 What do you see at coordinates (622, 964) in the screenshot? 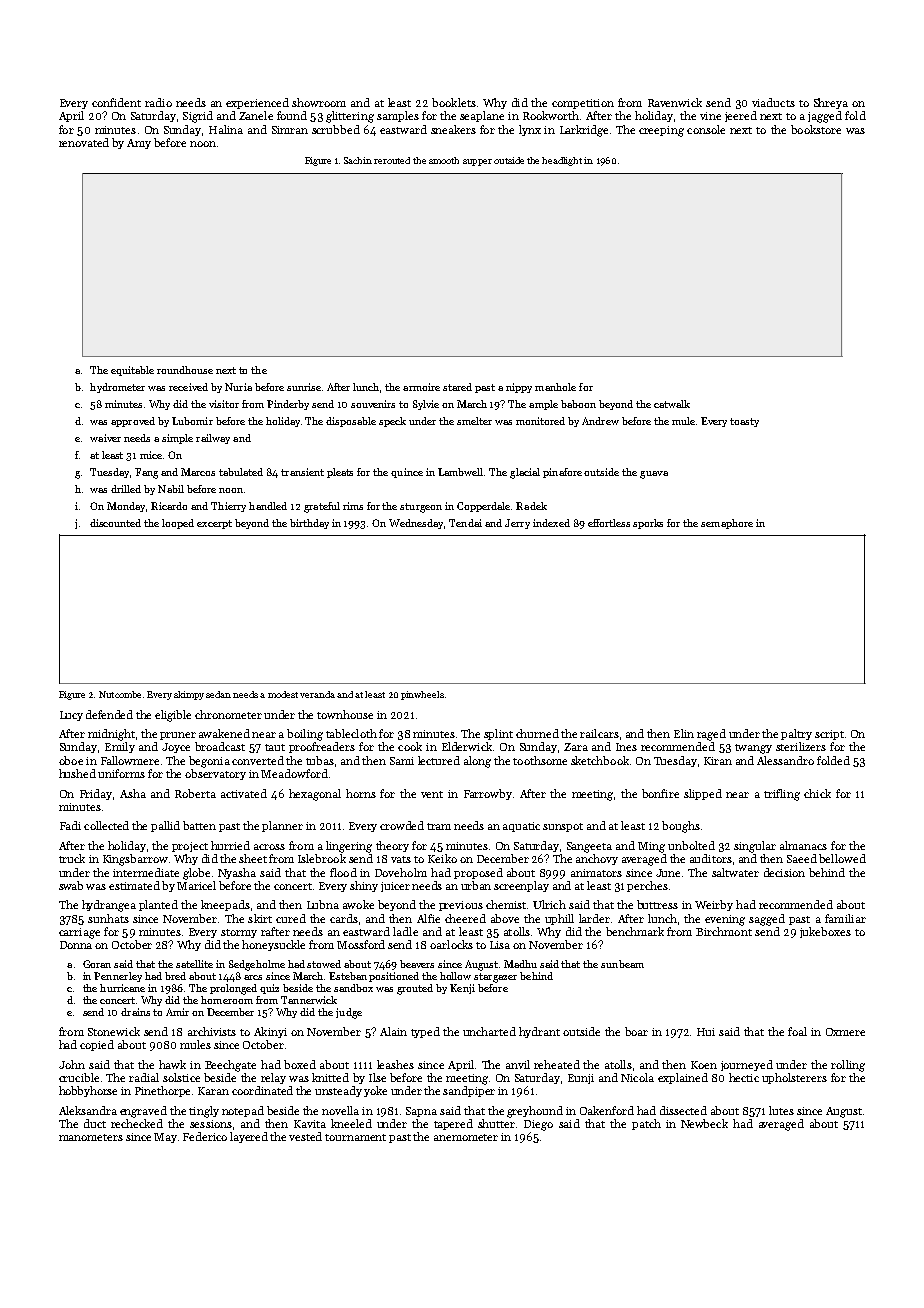
I see `sunbeam` at bounding box center [622, 964].
